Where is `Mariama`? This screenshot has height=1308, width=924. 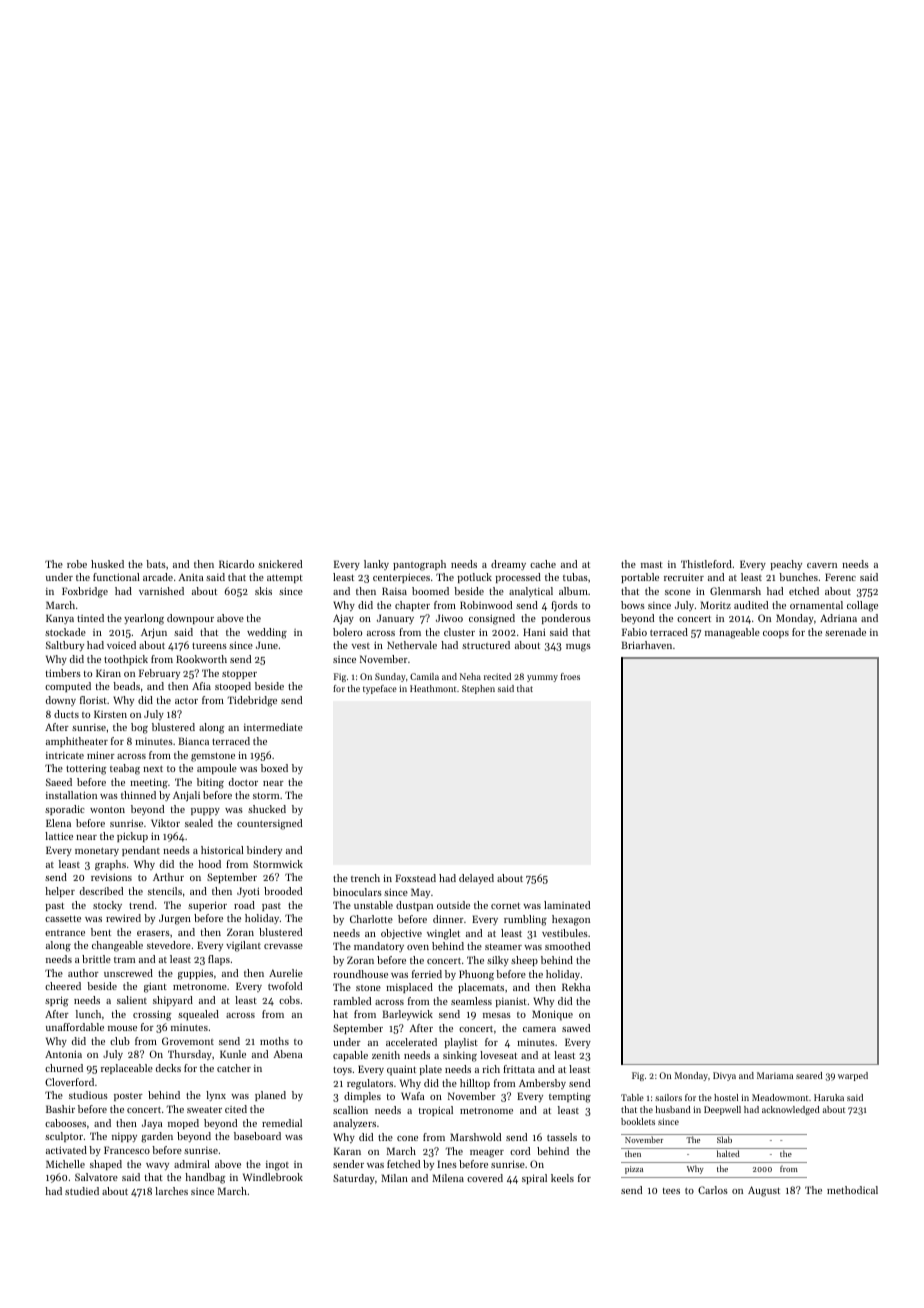 Mariama is located at coordinates (775, 1075).
